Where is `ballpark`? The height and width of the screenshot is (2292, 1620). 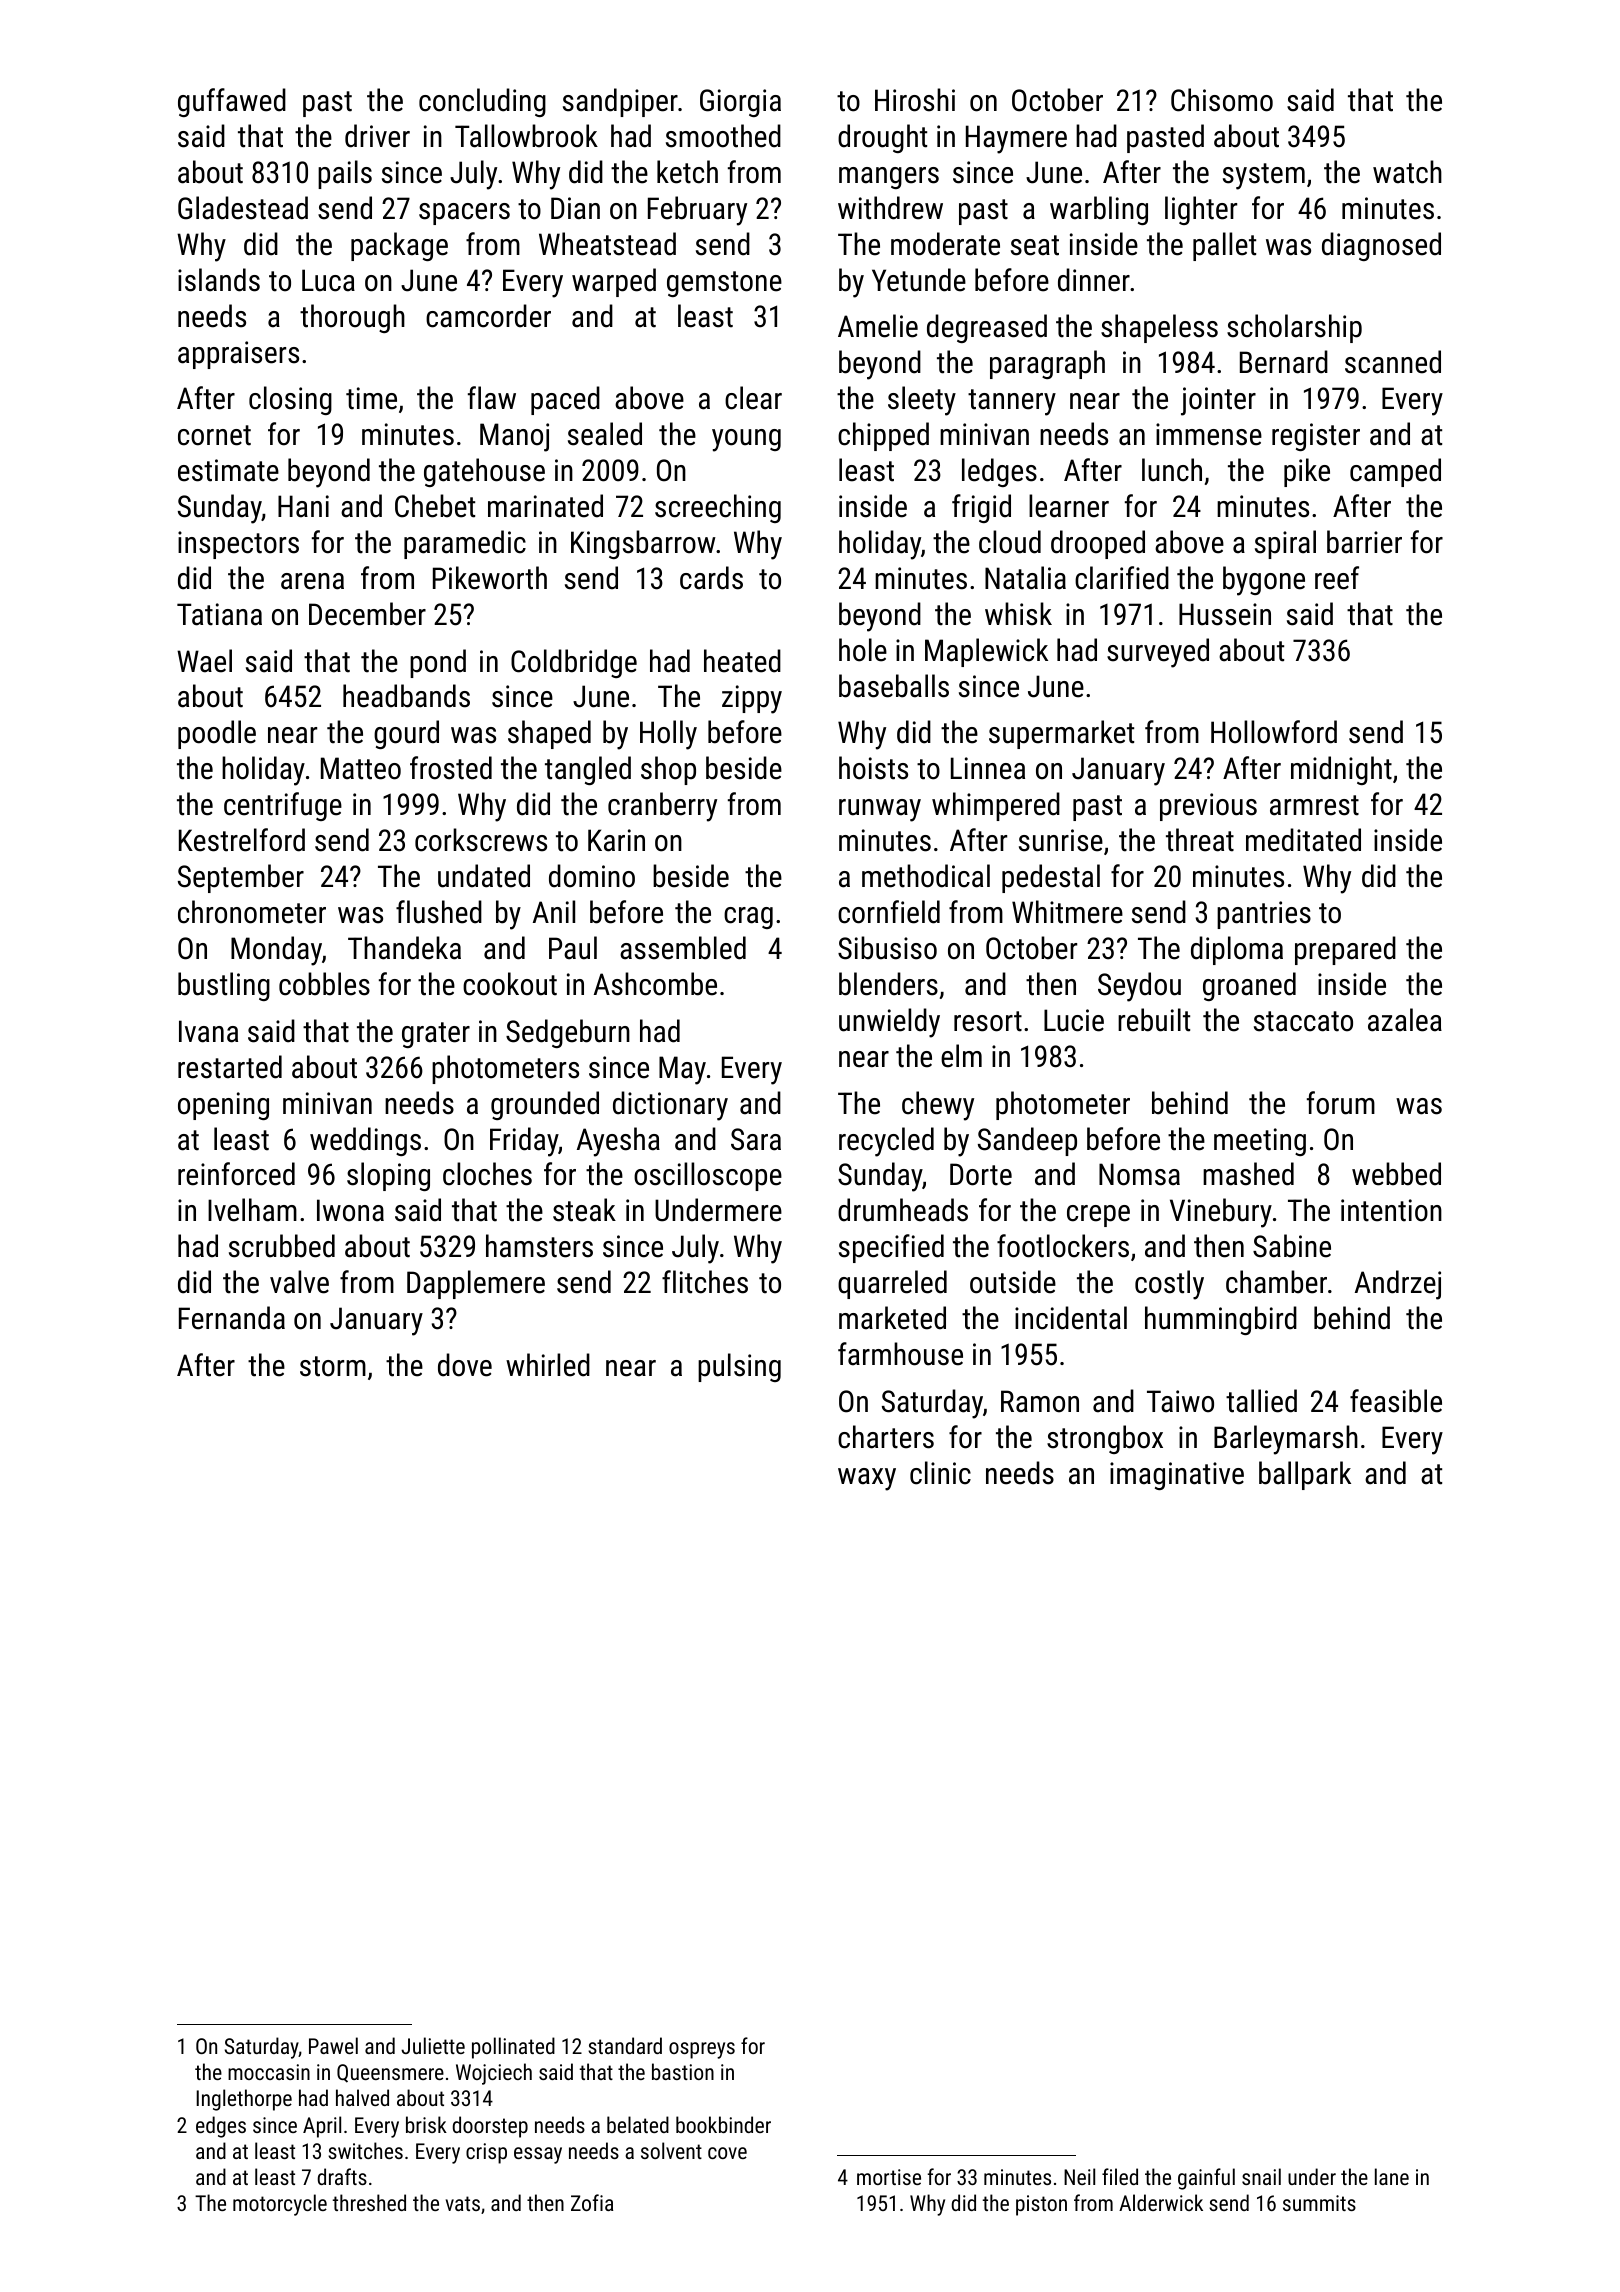 ballpark is located at coordinates (1305, 1475).
